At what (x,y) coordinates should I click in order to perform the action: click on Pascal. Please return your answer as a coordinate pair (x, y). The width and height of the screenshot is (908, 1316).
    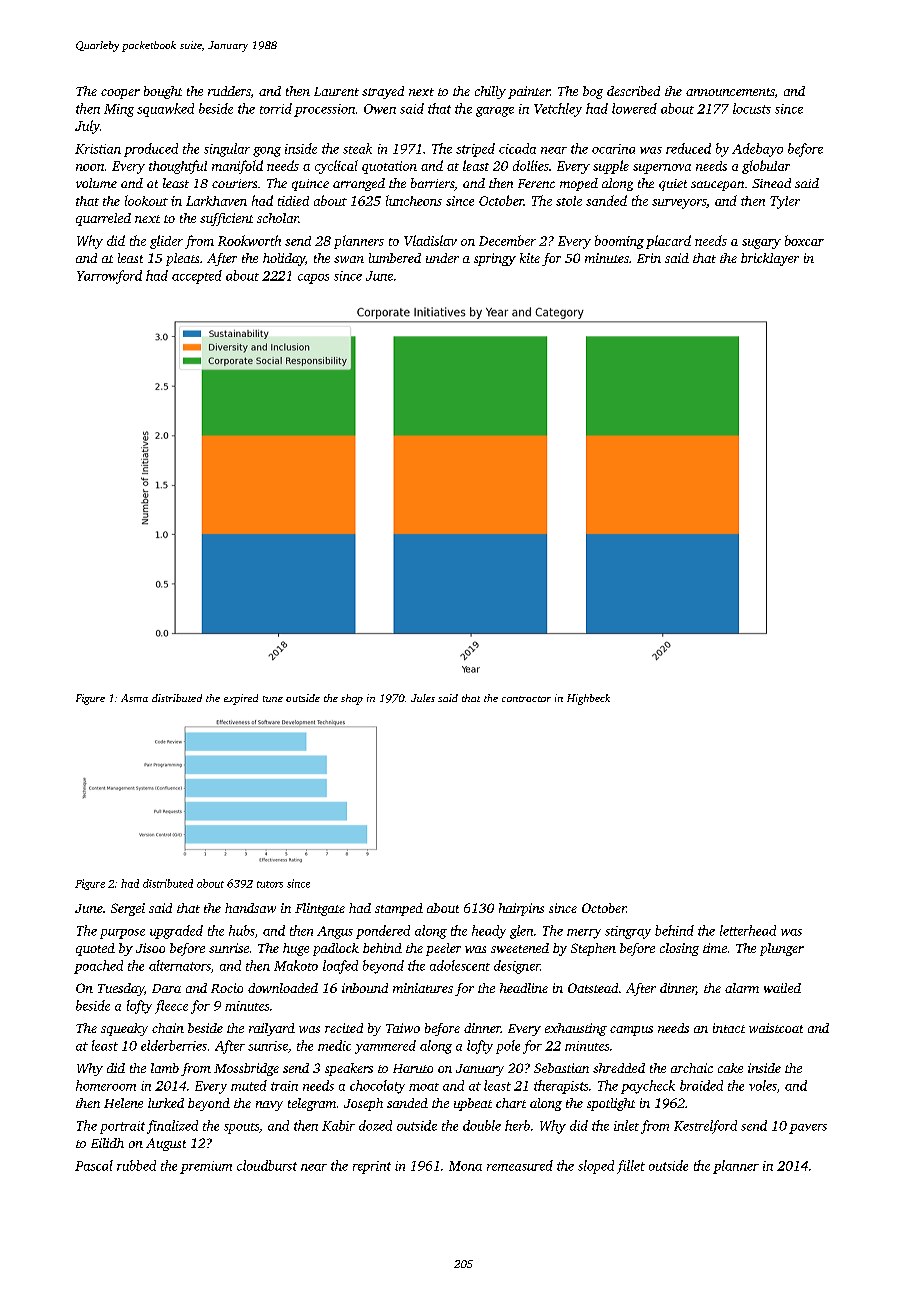
    Looking at the image, I should click on (94, 1165).
